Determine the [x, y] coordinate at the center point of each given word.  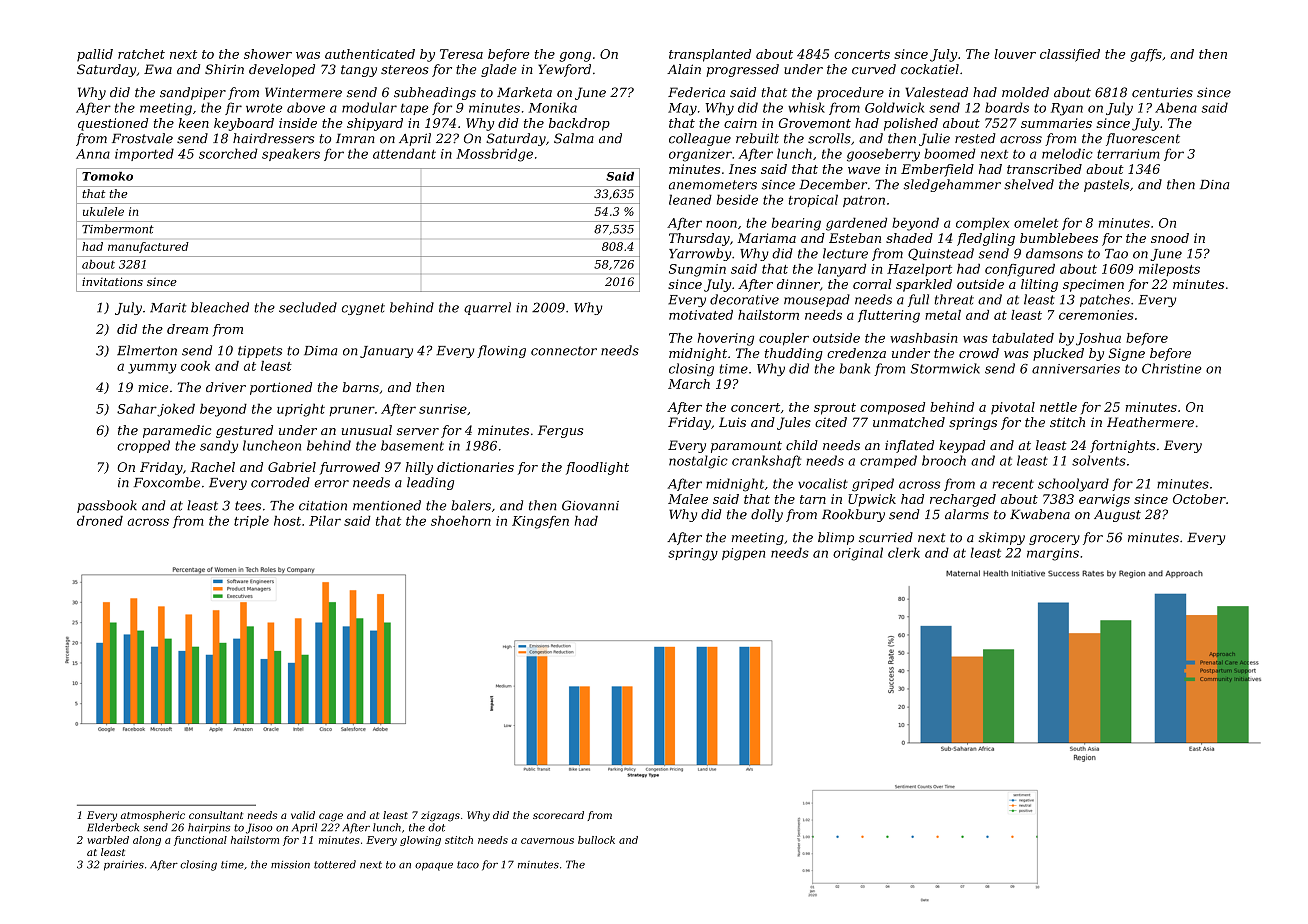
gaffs [1146, 55]
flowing [501, 351]
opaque [434, 867]
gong [575, 57]
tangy [359, 71]
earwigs [1104, 500]
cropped [143, 446]
